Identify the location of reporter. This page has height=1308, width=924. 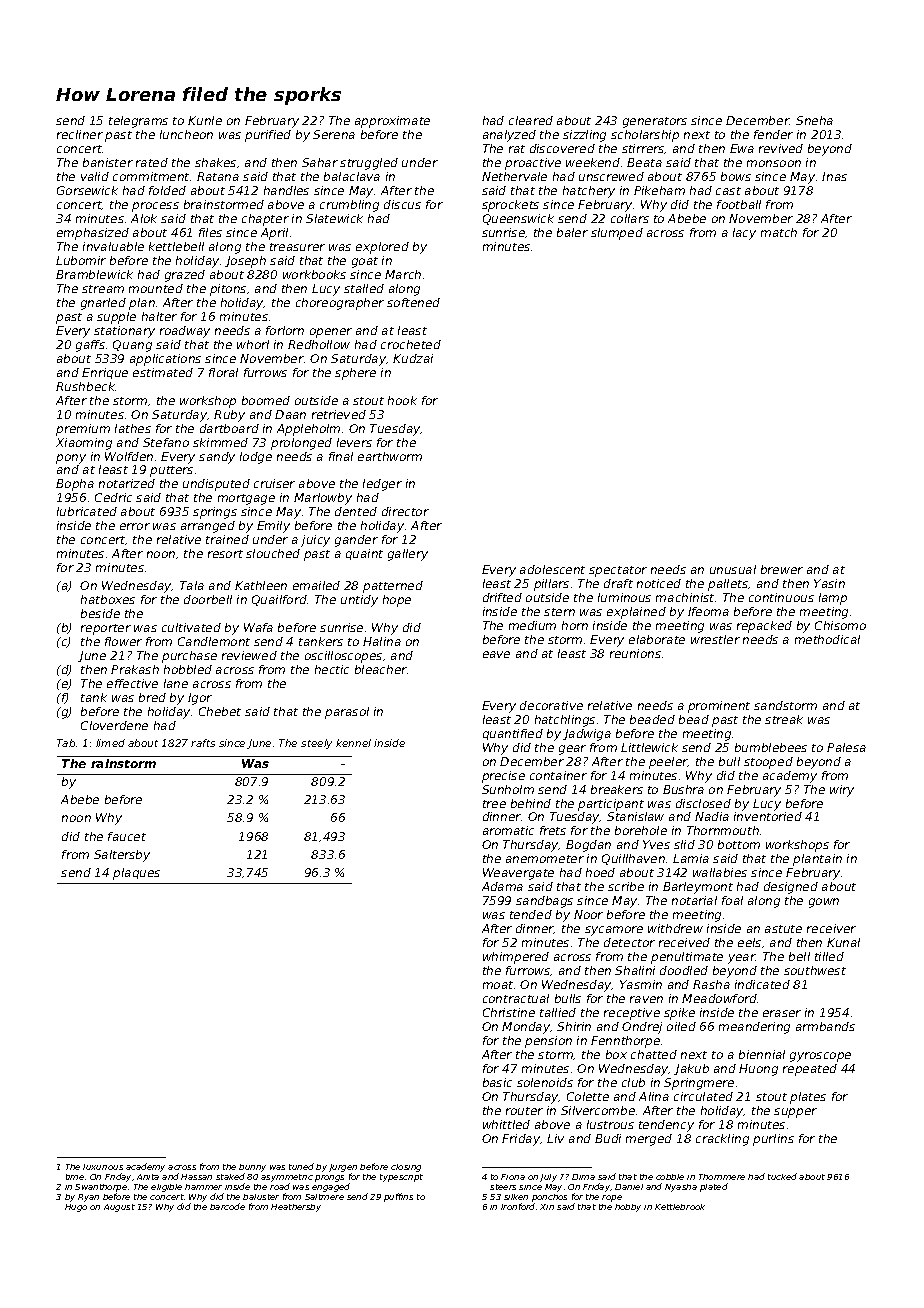
(106, 629).
